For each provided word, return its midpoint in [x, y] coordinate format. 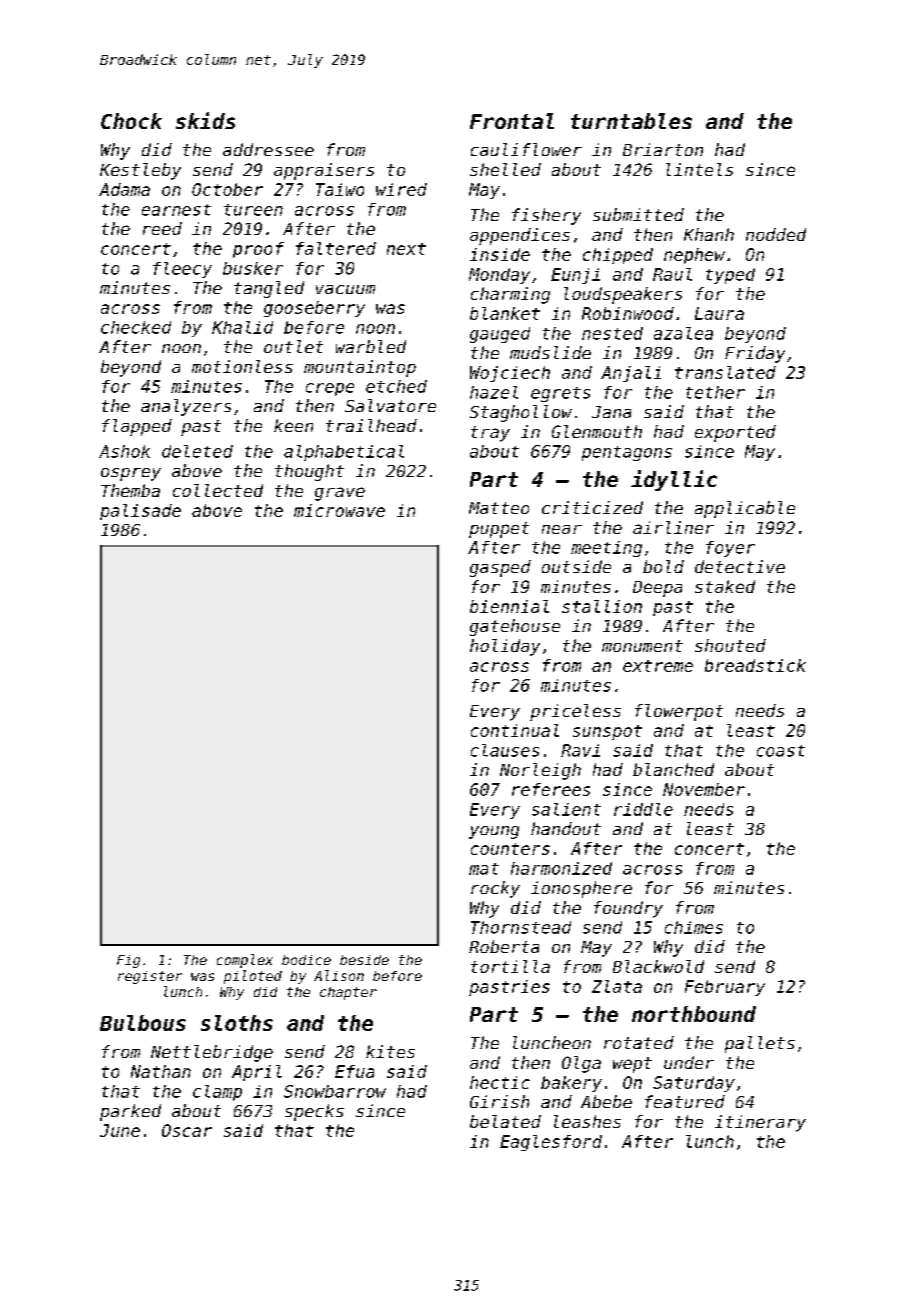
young [494, 832]
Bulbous [143, 1023]
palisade [140, 512]
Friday [755, 354]
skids [205, 120]
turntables [631, 121]
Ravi [580, 750]
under [689, 1062]
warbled [371, 346]
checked [136, 327]
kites [390, 1051]
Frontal [512, 121]
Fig [128, 961]
